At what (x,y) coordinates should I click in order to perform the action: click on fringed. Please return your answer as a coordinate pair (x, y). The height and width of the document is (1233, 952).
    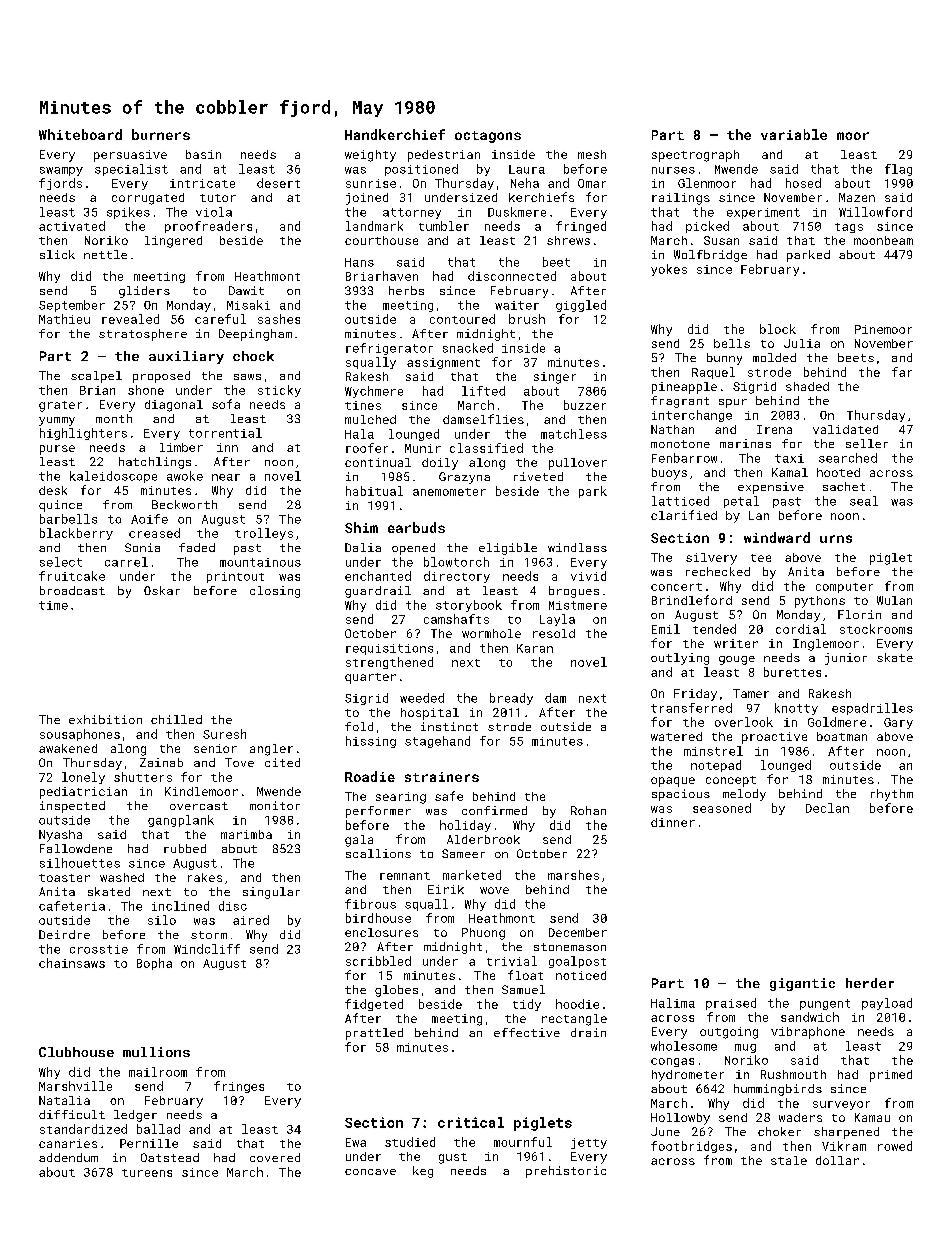
    Looking at the image, I should click on (581, 227).
